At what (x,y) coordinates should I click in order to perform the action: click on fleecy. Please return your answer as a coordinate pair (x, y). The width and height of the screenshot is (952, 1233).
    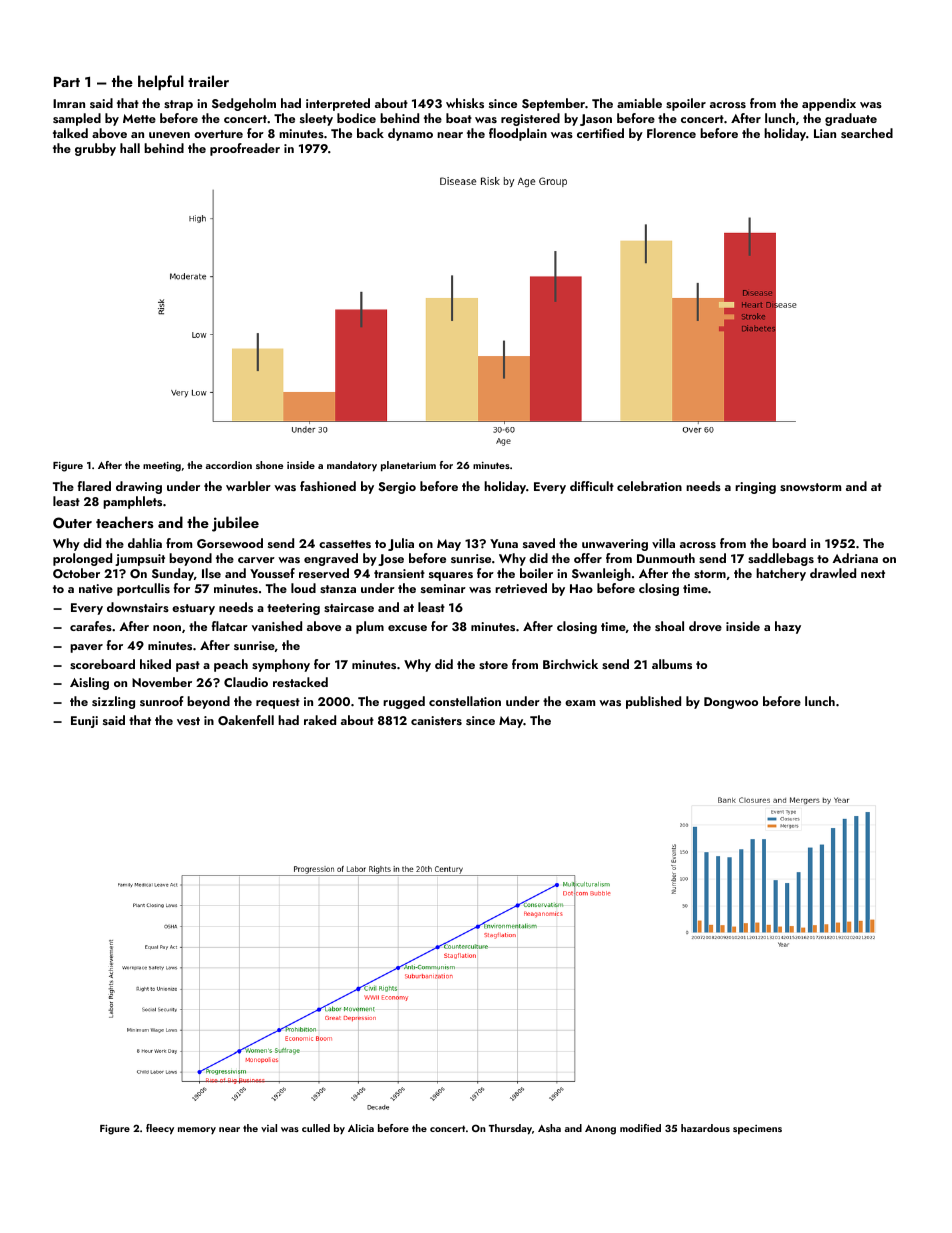
    Looking at the image, I should click on (160, 1129).
